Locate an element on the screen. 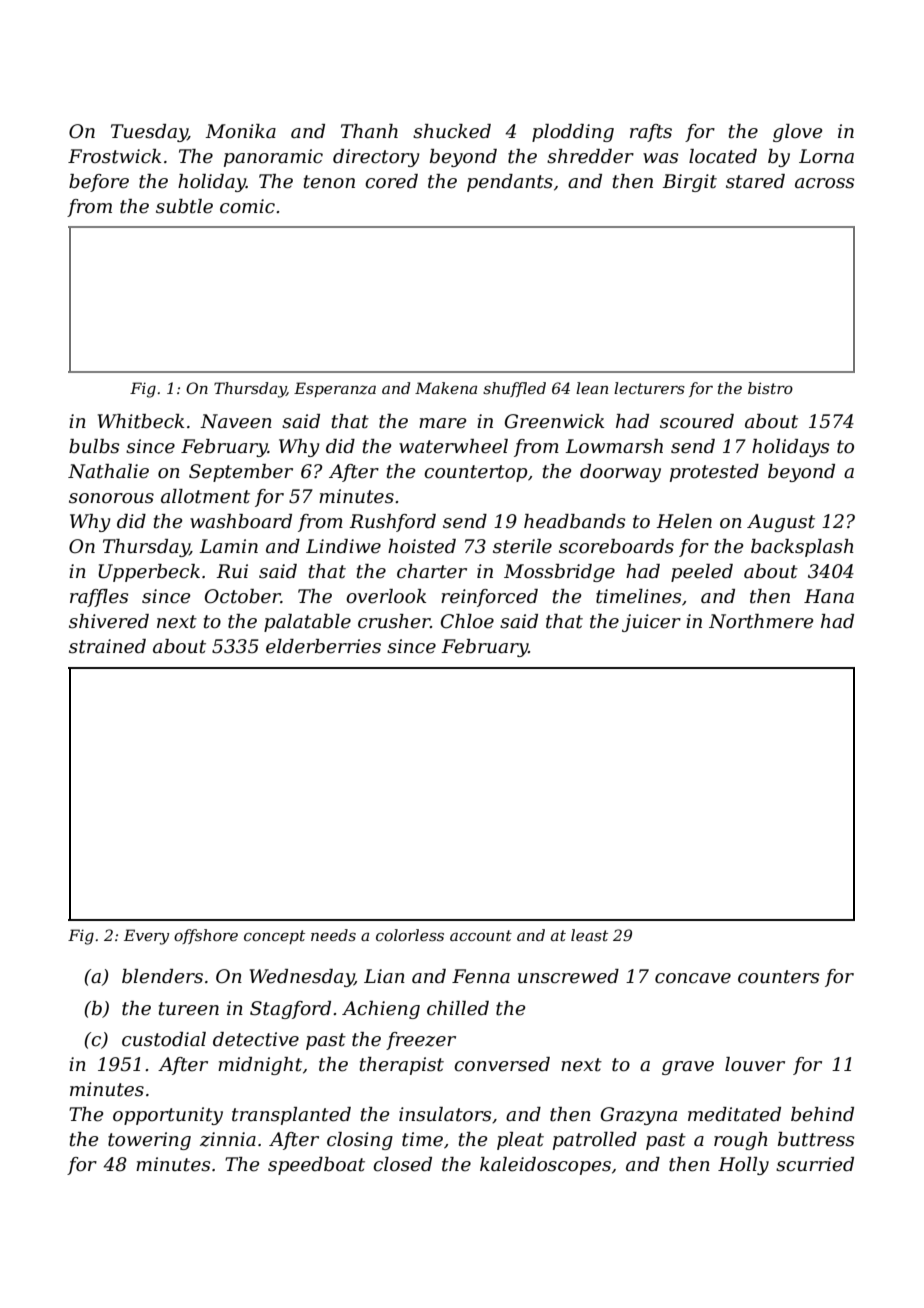 The image size is (924, 1308). Northmere is located at coordinates (761, 621).
